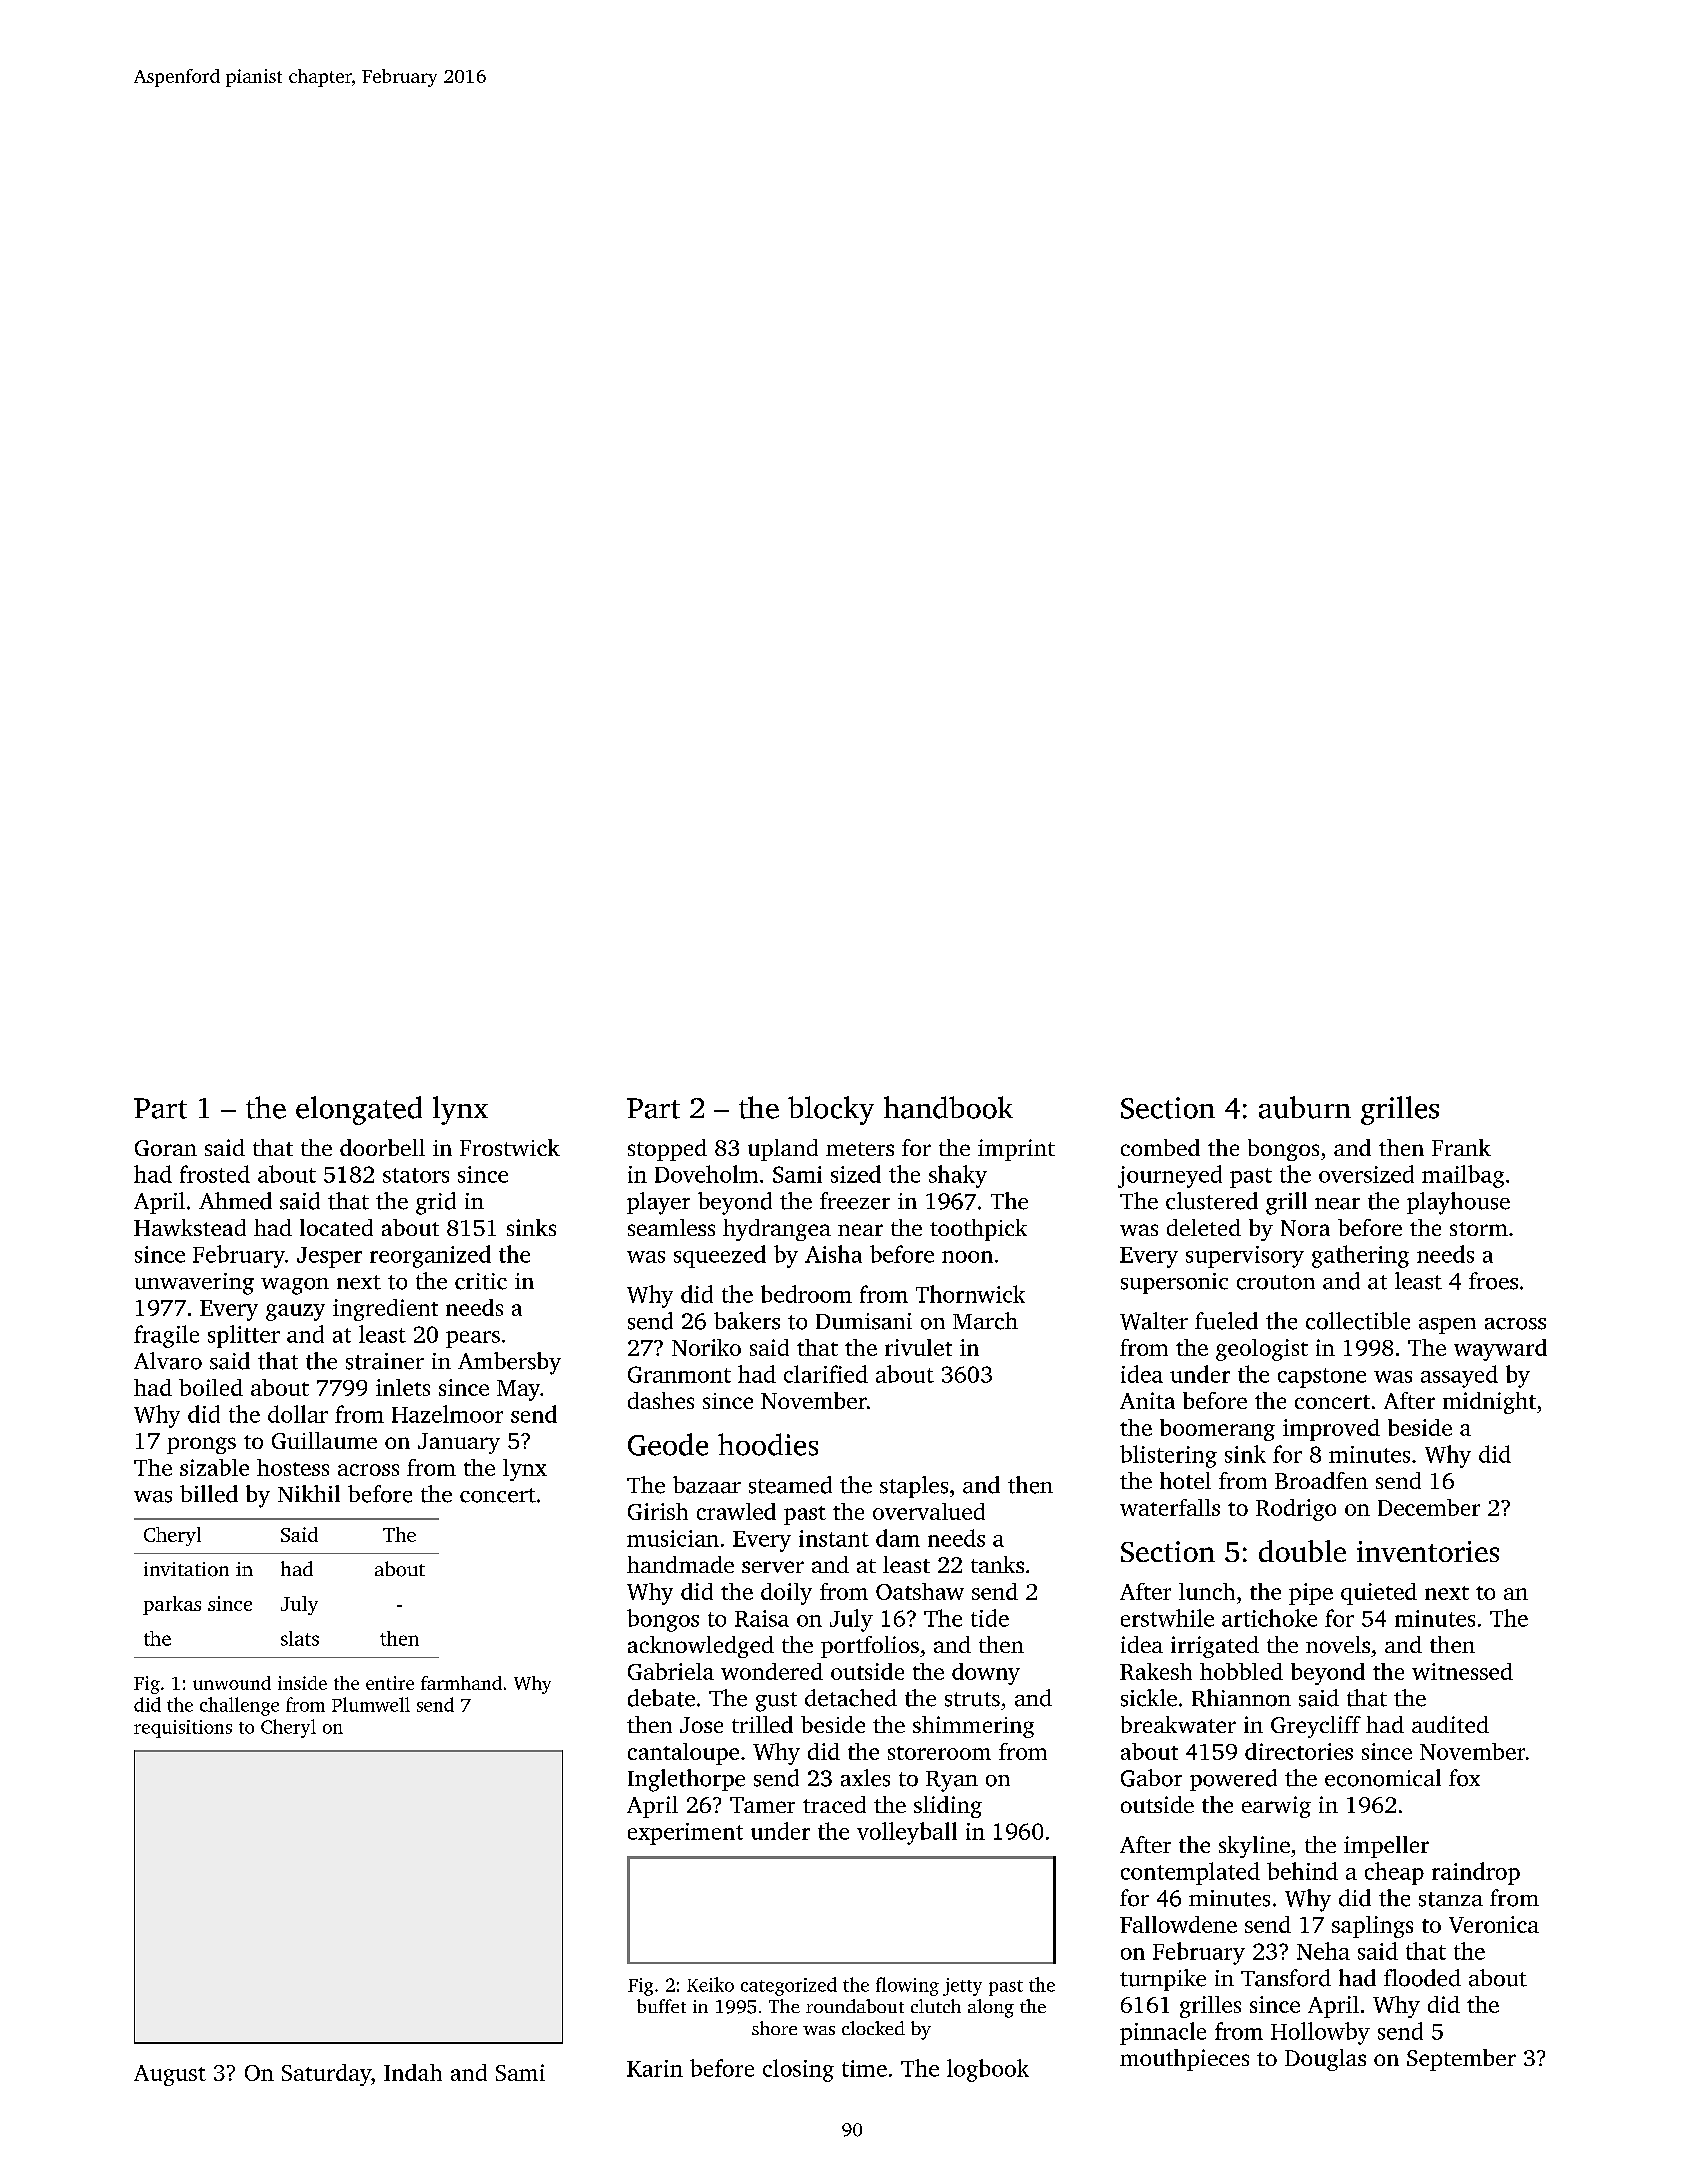 The height and width of the screenshot is (2178, 1683). I want to click on acknowledged, so click(701, 1647).
